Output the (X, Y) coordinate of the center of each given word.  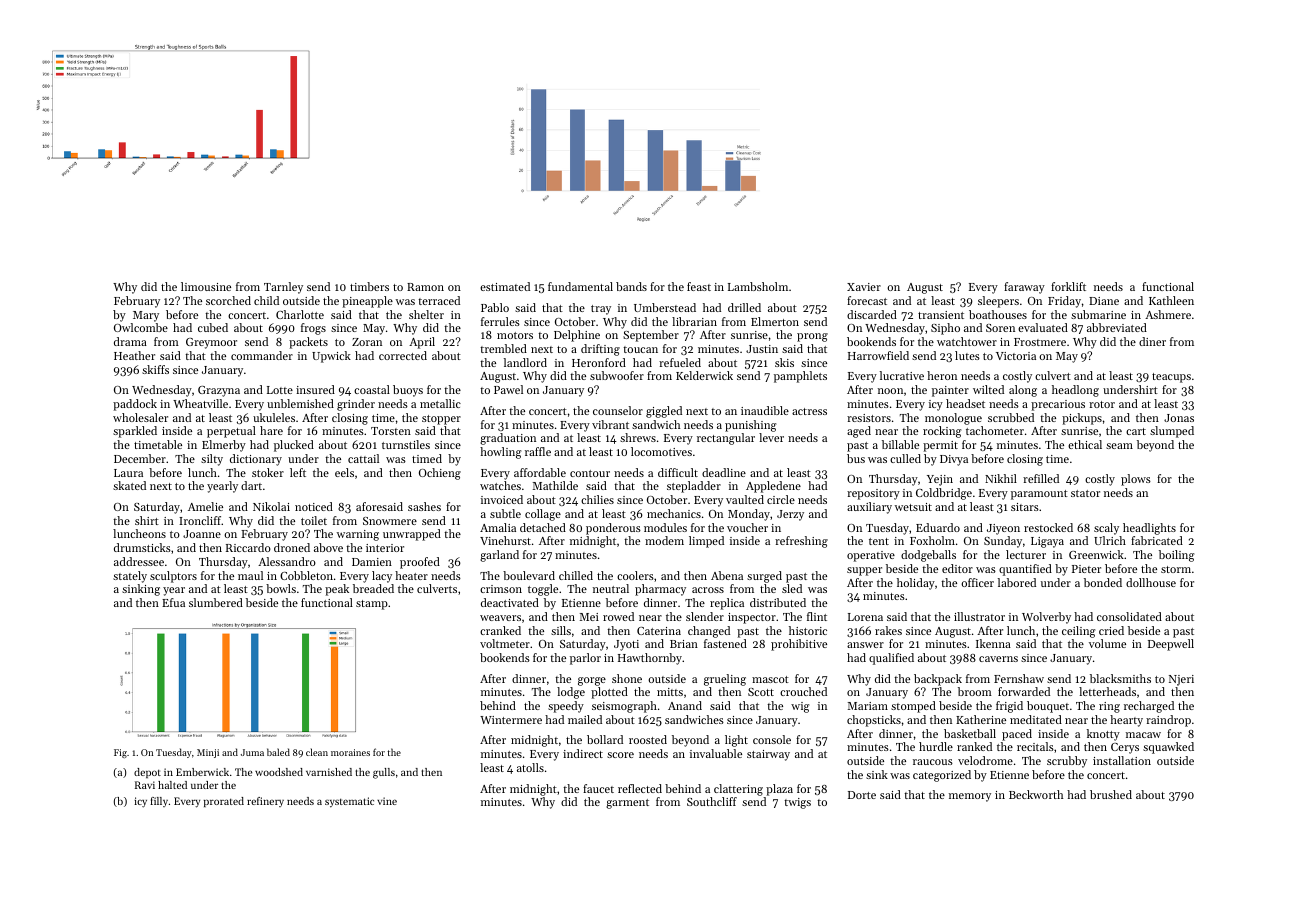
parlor (585, 659)
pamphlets (800, 377)
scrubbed (1011, 417)
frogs (313, 329)
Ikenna (993, 643)
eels (344, 472)
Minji (208, 753)
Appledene (773, 487)
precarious (1058, 405)
